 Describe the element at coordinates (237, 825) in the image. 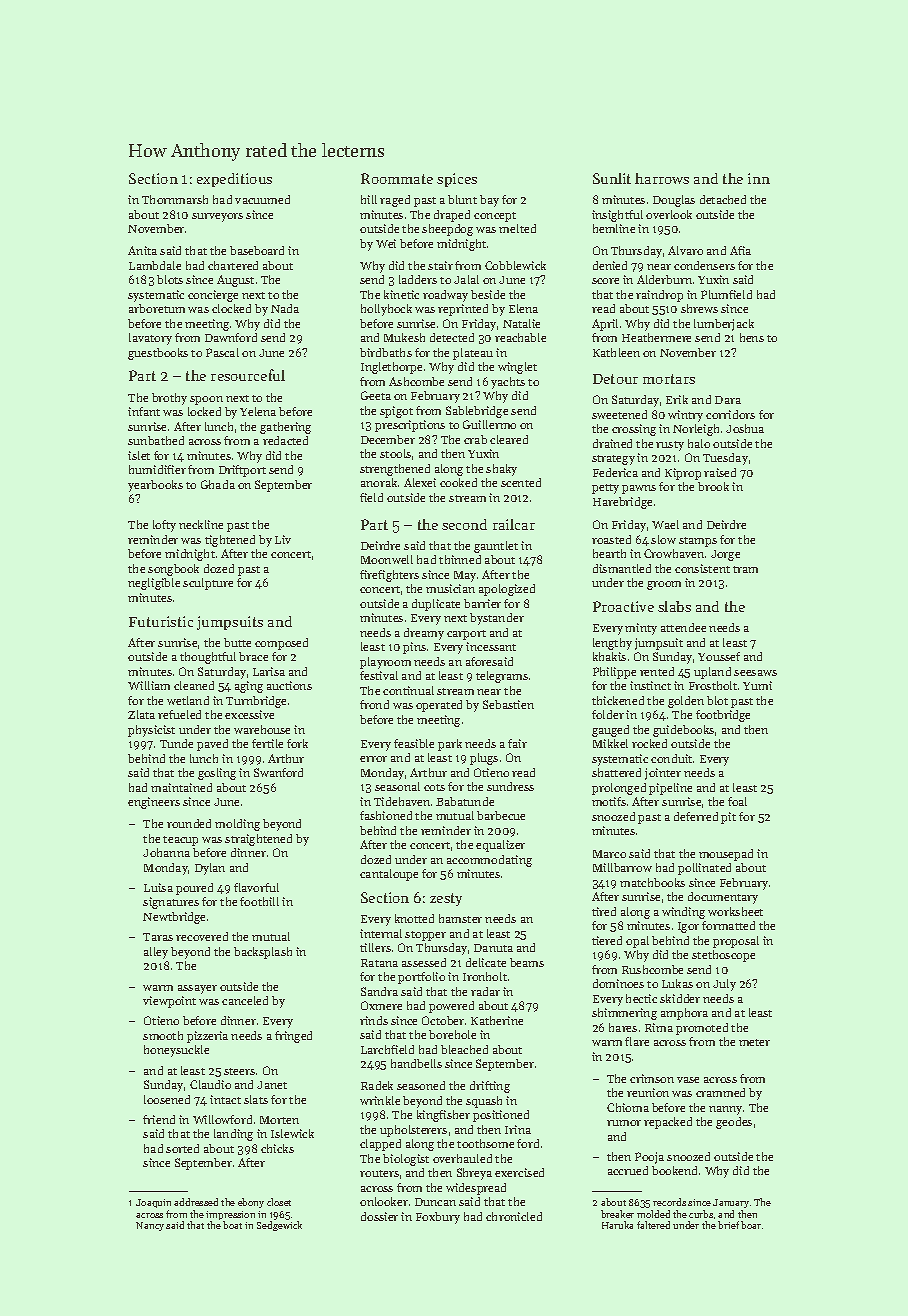

I see `molding` at that location.
